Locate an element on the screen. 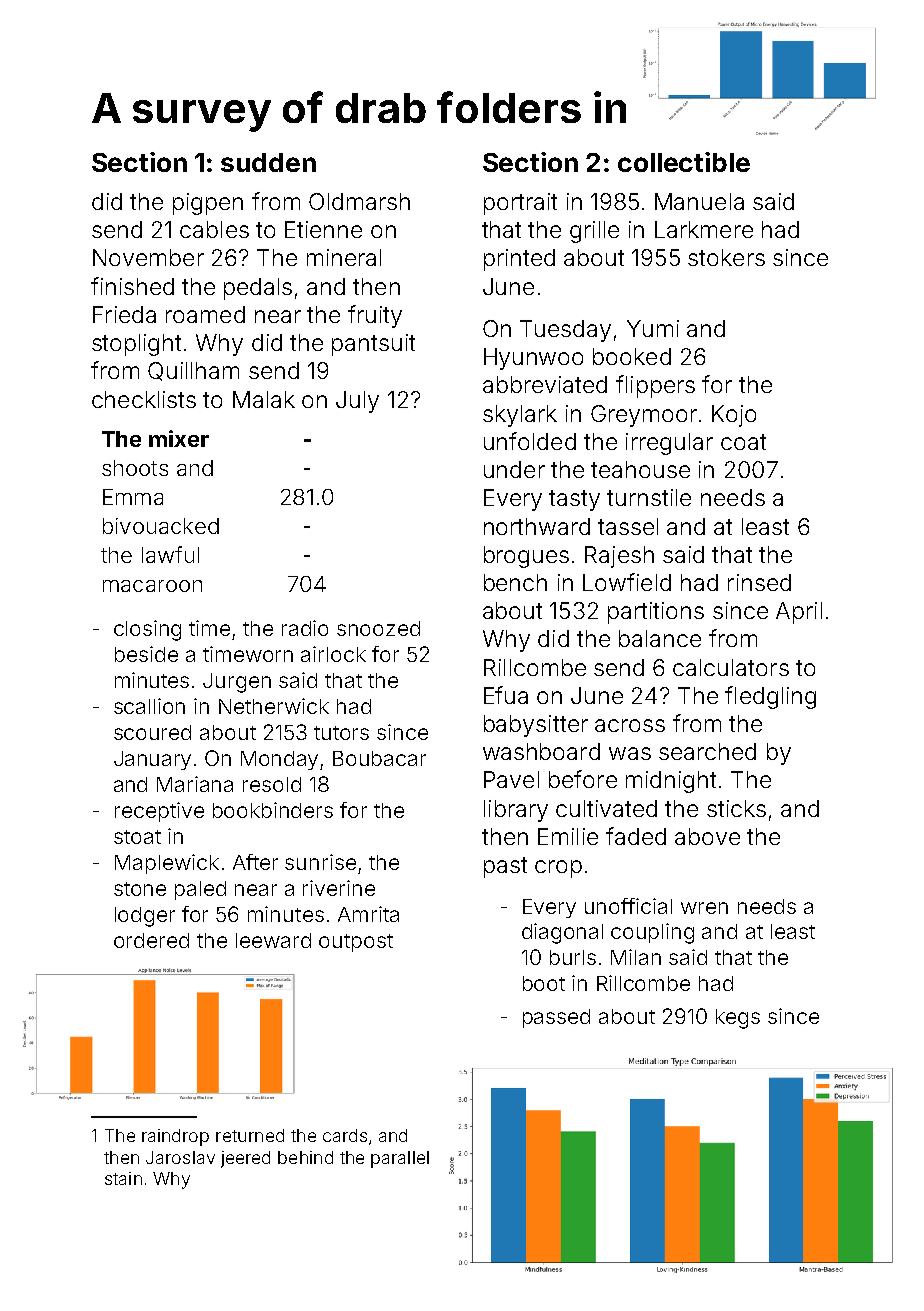 The image size is (924, 1311). under is located at coordinates (514, 469).
